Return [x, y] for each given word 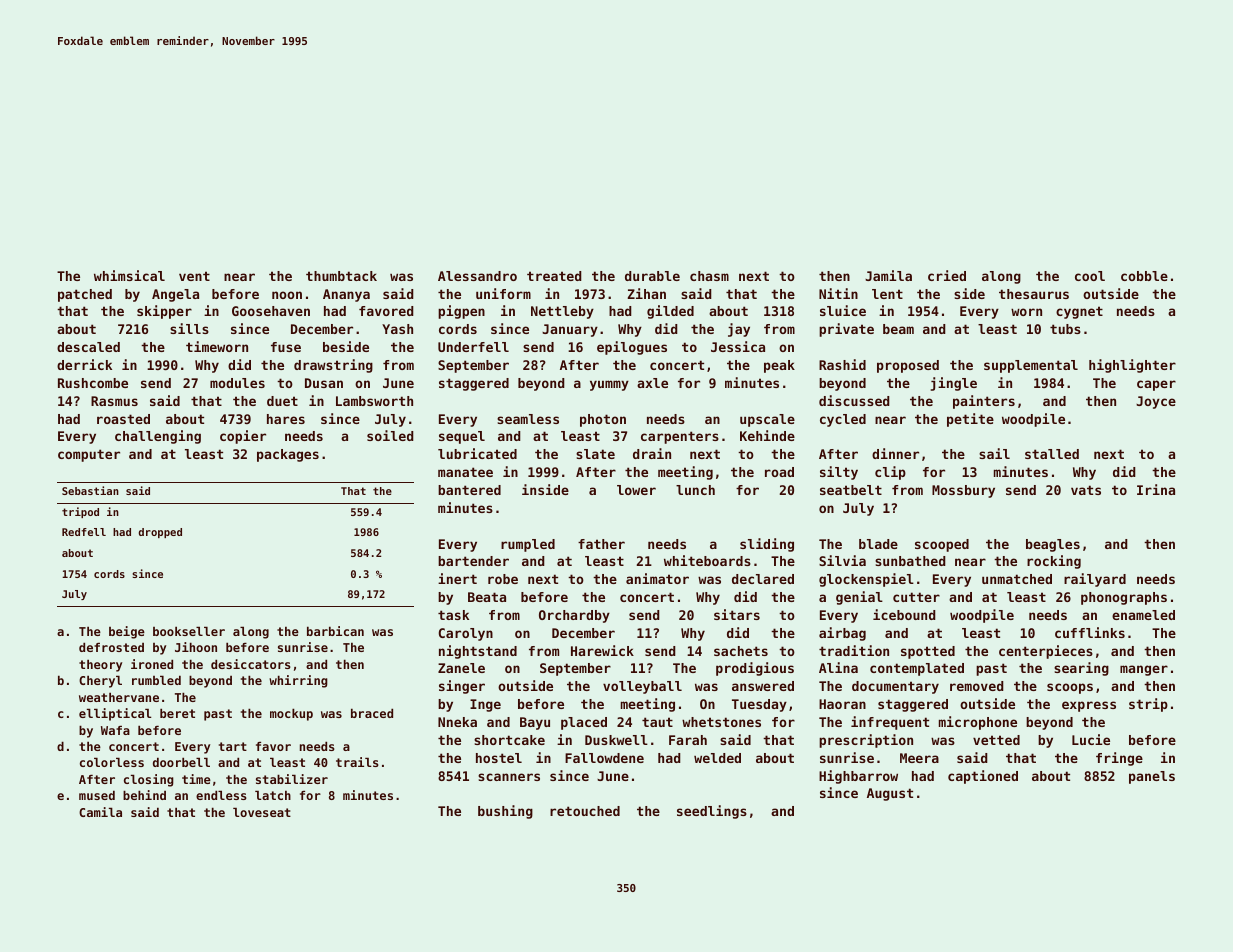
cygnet [1079, 312]
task [453, 615]
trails [357, 762]
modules [237, 383]
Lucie [1091, 739]
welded [717, 758]
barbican [335, 631]
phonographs [1124, 598]
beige [127, 632]
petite [970, 420]
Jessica [738, 346]
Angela [175, 295]
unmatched [1017, 579]
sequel [462, 437]
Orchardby [574, 616]
